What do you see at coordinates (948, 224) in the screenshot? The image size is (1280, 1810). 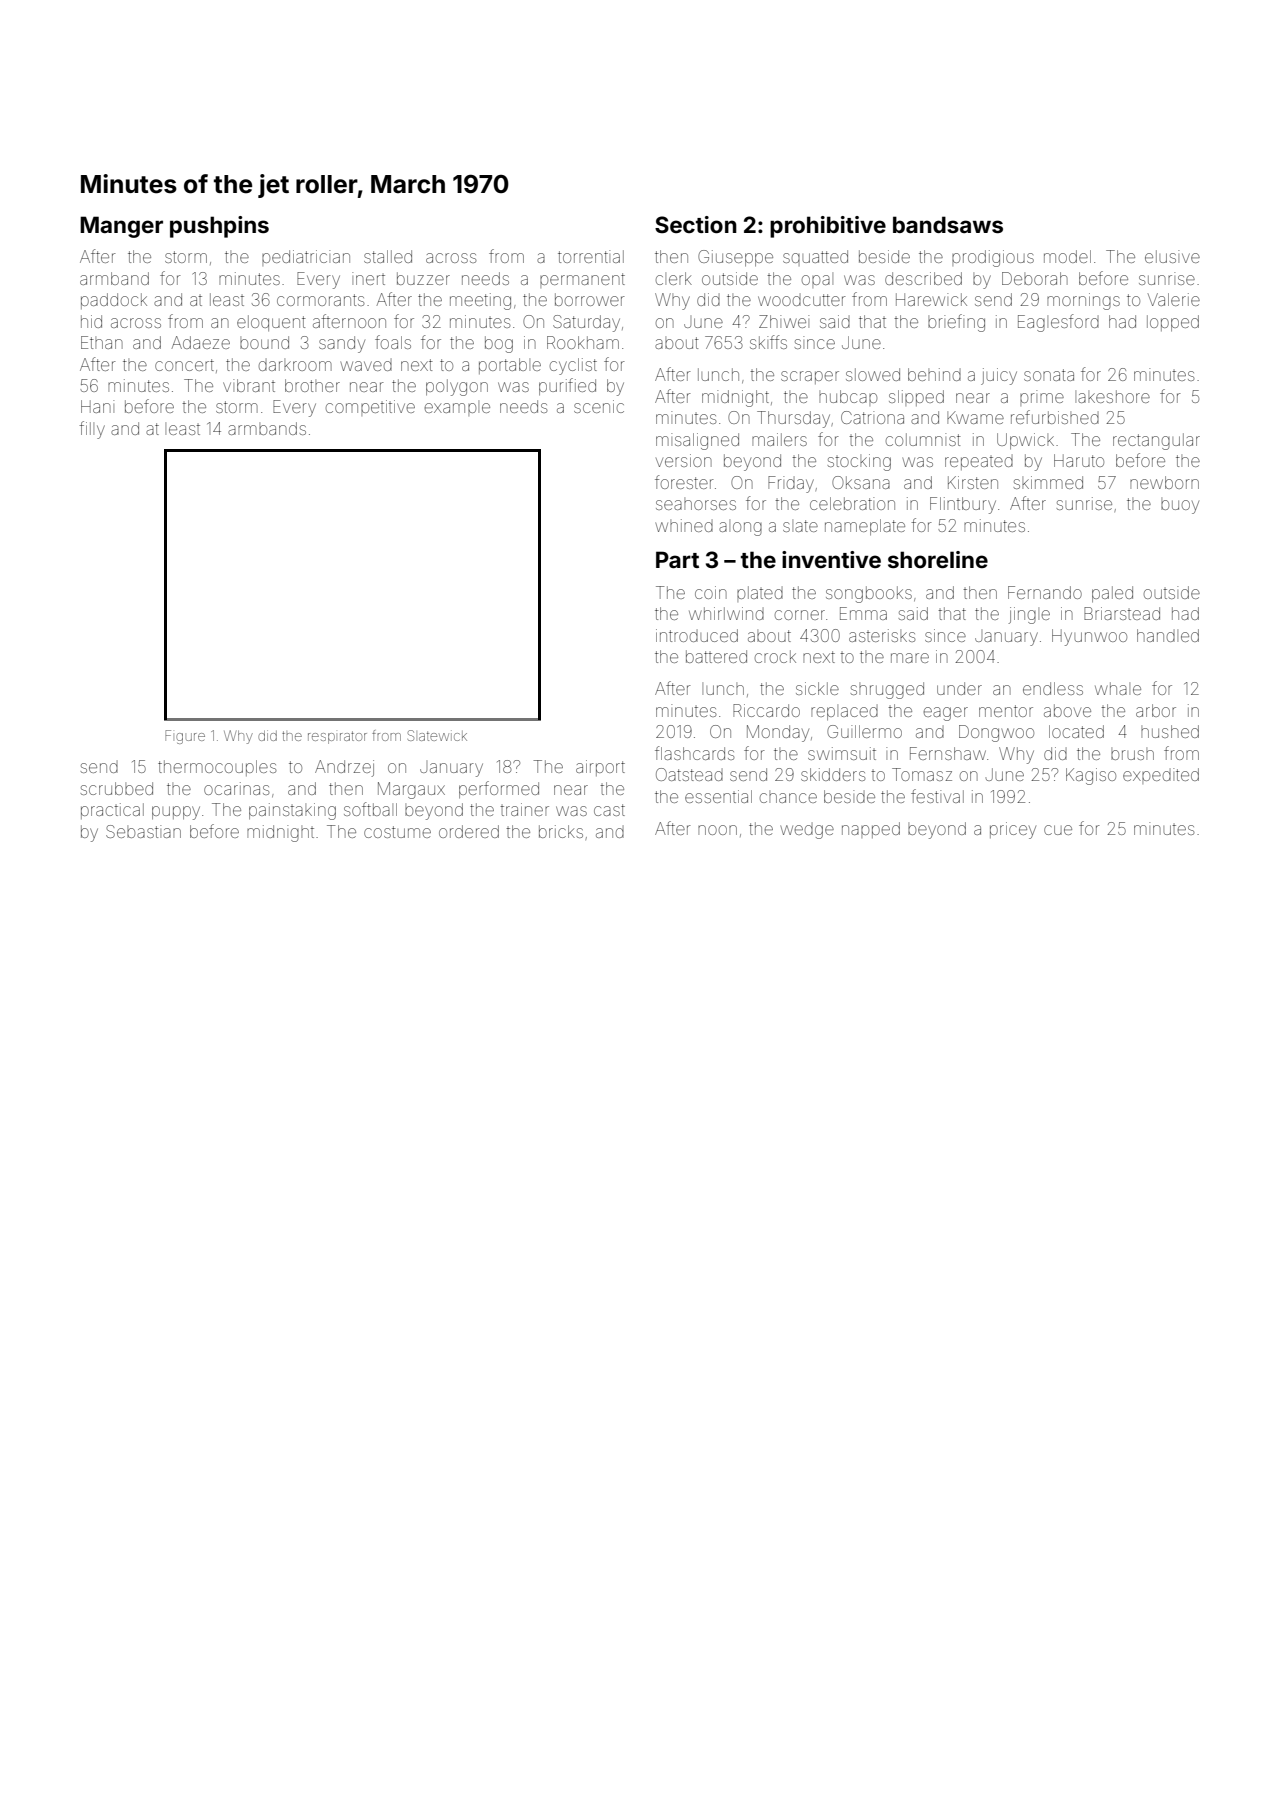 I see `bandsaws` at bounding box center [948, 224].
